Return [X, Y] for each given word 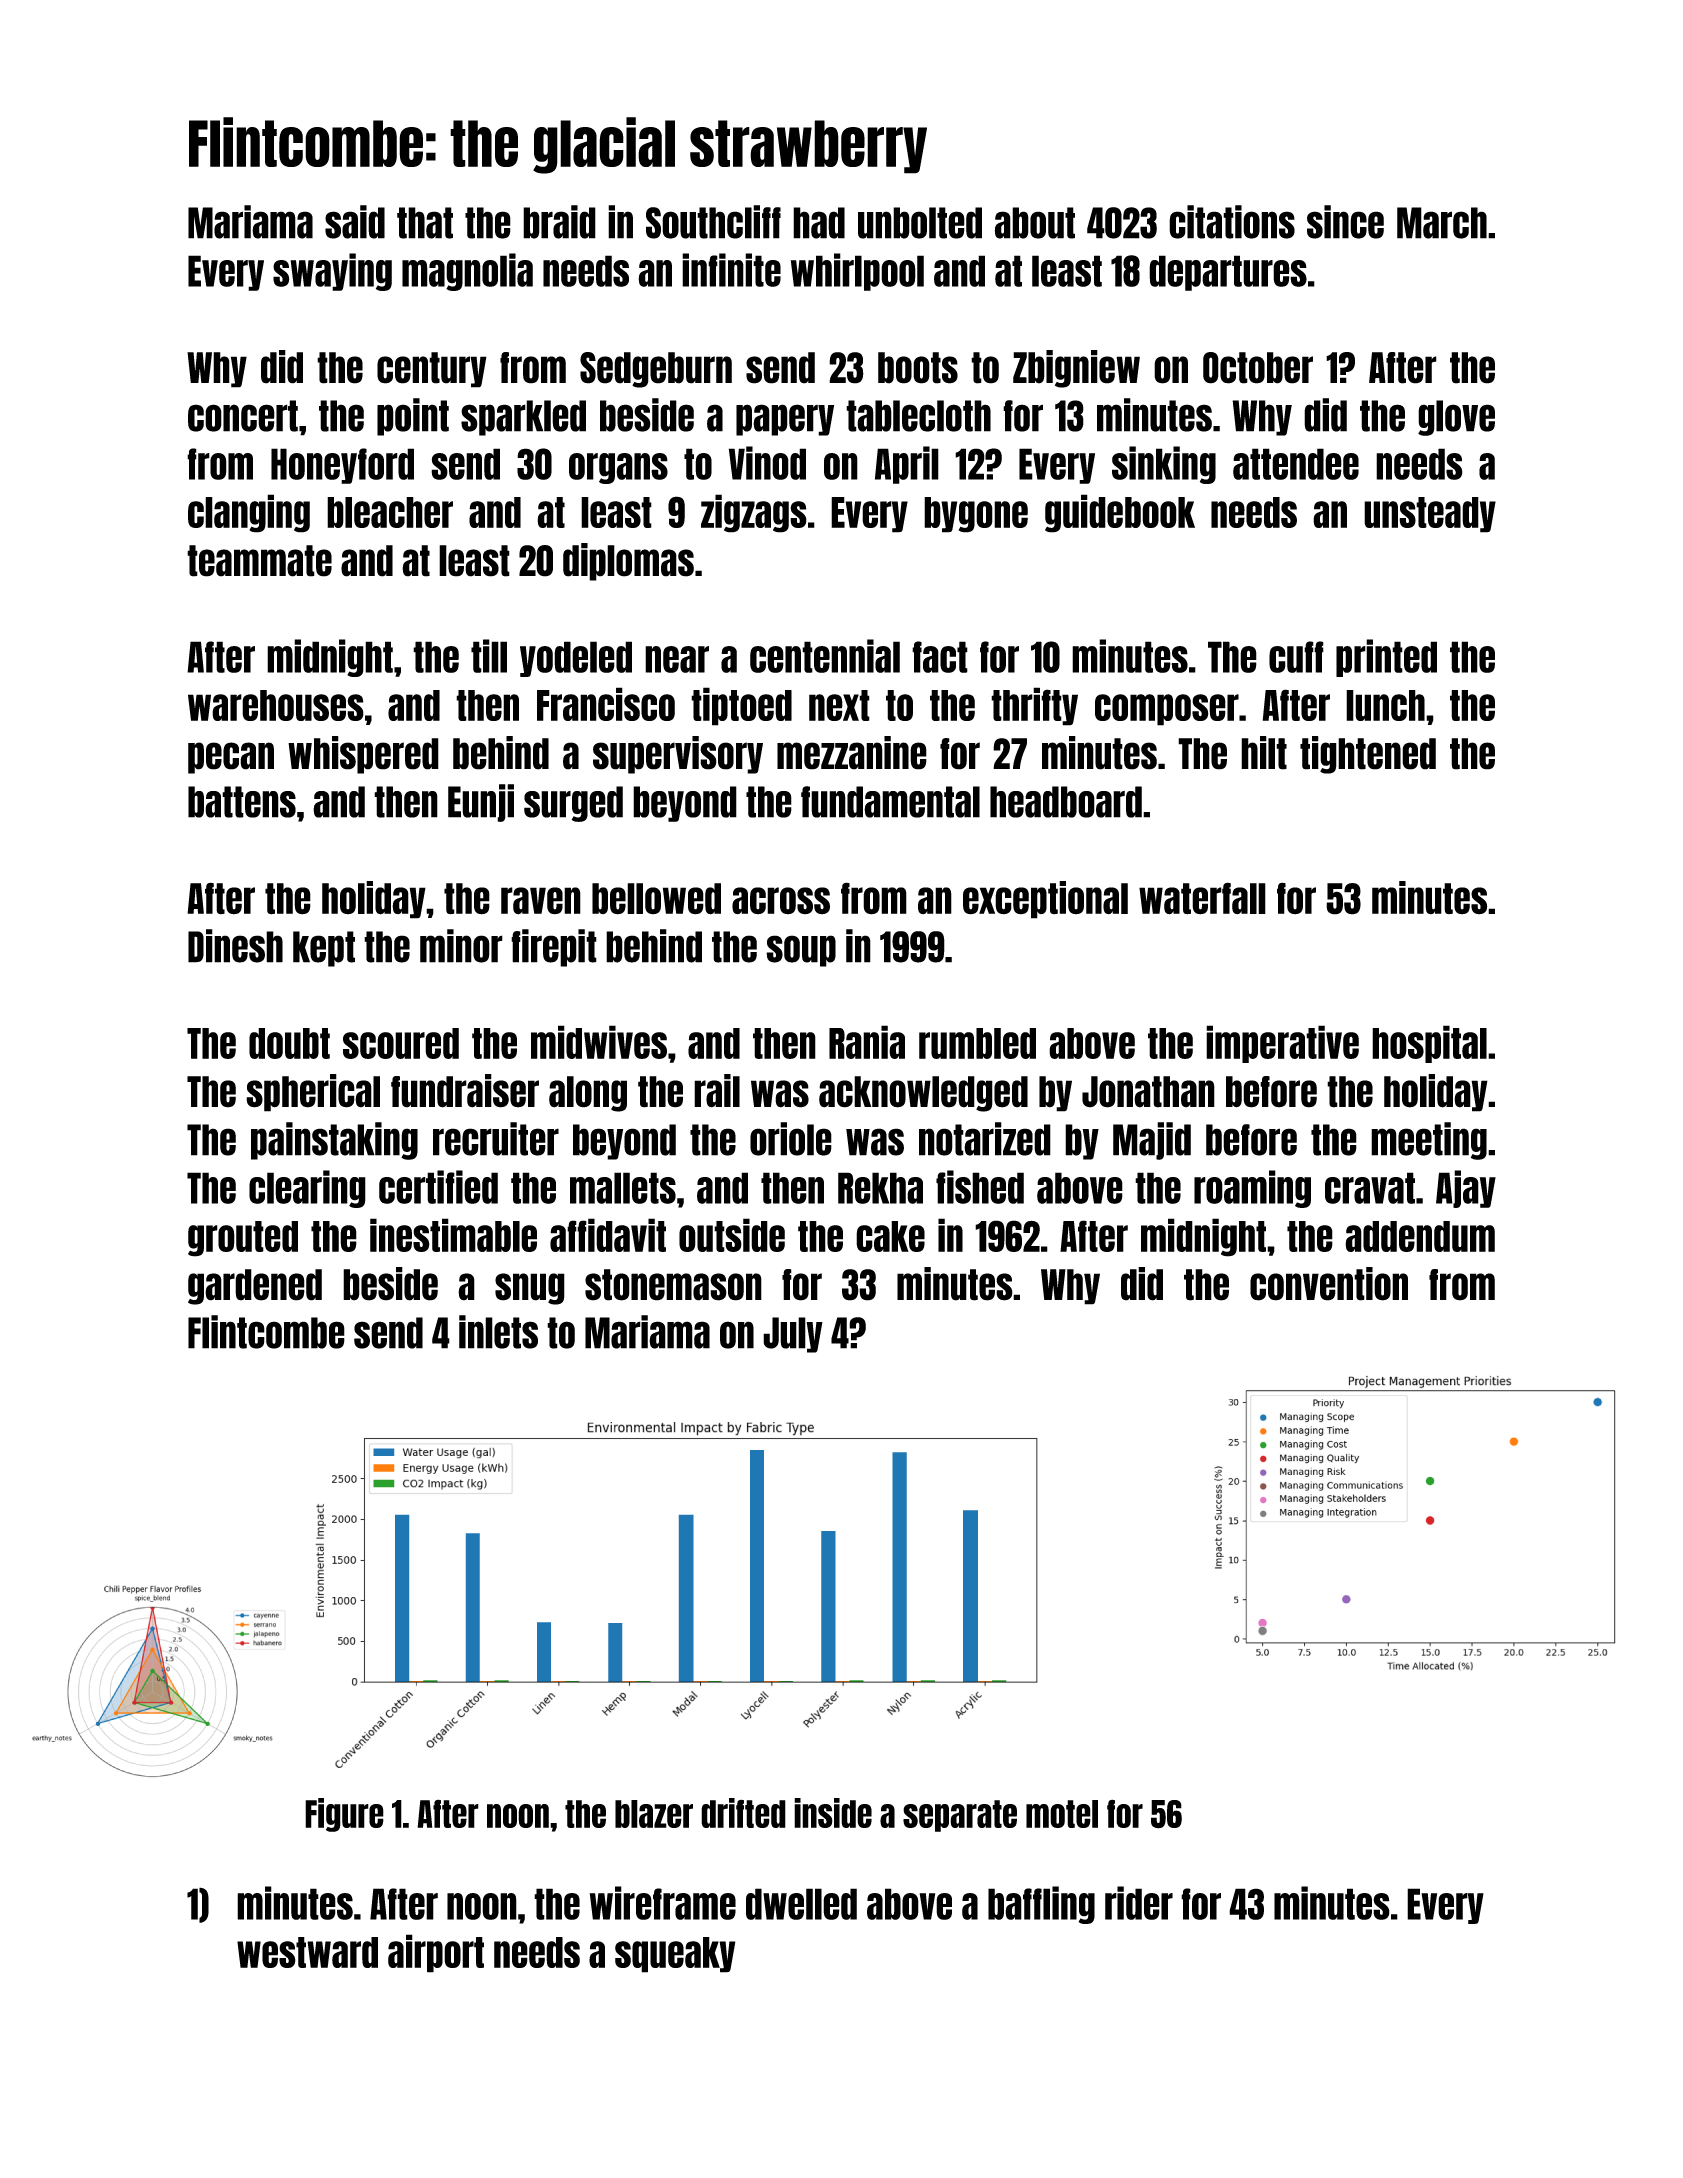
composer [1167, 710]
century [432, 370]
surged [573, 804]
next [839, 705]
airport [436, 1953]
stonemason [673, 1285]
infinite [731, 270]
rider [1139, 1903]
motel [1062, 1814]
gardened [255, 1287]
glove [1456, 418]
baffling [1041, 1905]
